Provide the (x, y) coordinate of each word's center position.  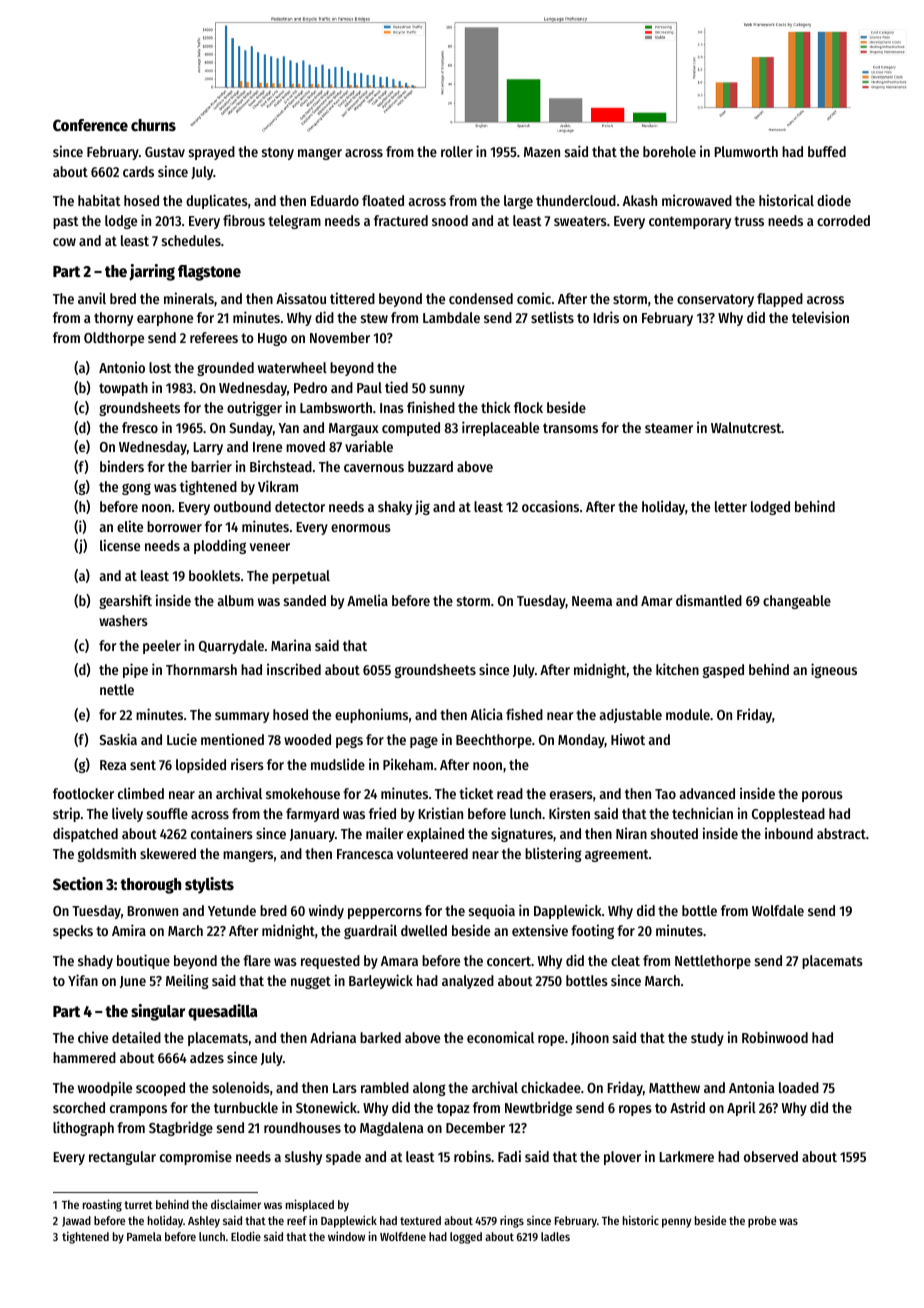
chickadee (551, 1087)
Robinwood (775, 1037)
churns (153, 125)
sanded (305, 600)
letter (731, 506)
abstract (841, 833)
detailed (136, 1037)
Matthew (674, 1087)
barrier (211, 466)
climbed (141, 793)
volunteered (432, 853)
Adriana (333, 1037)
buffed (827, 151)
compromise (196, 1157)
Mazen (542, 152)
